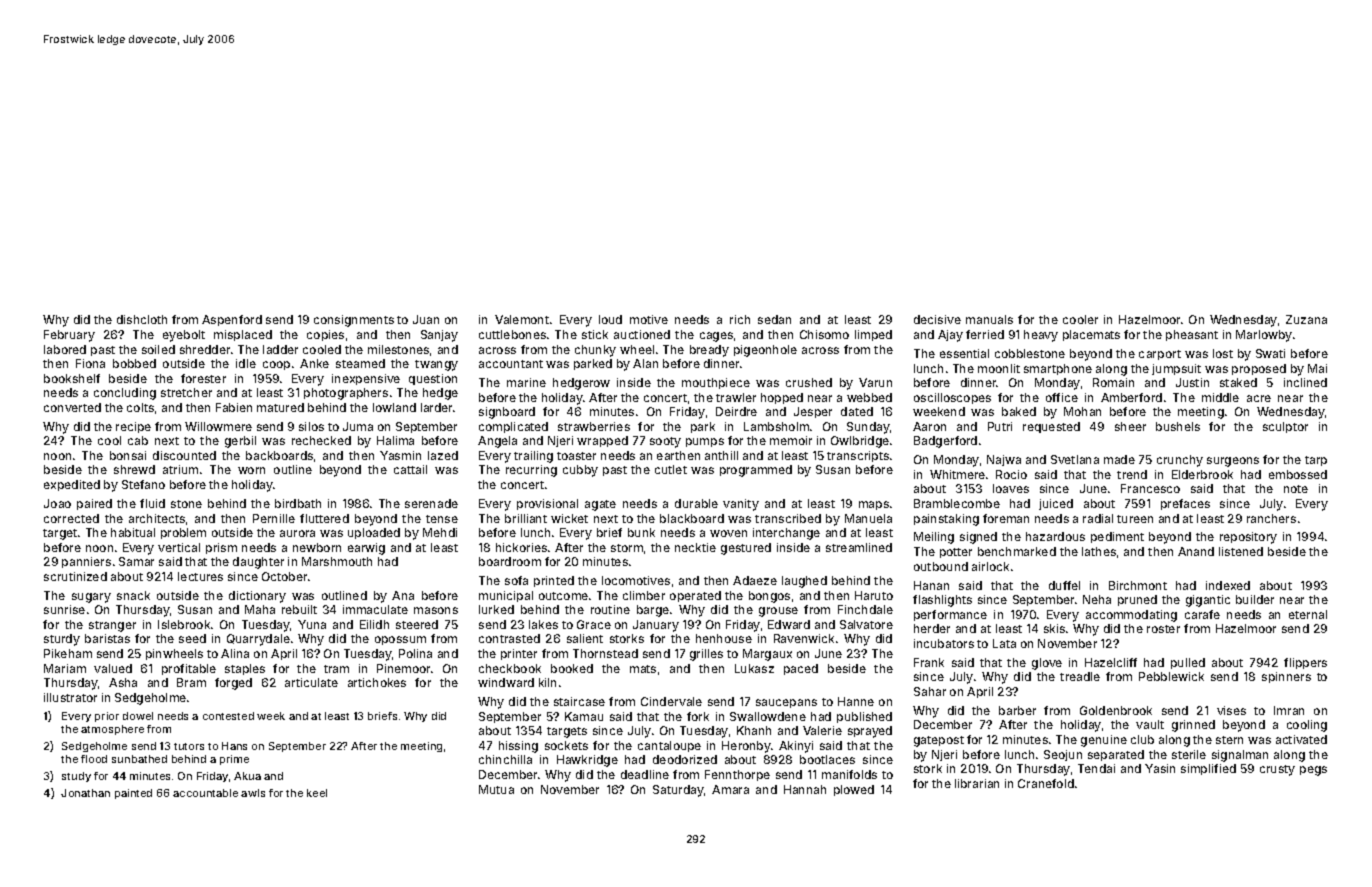  Describe the element at coordinates (496, 789) in the screenshot. I see `Mutua` at that location.
